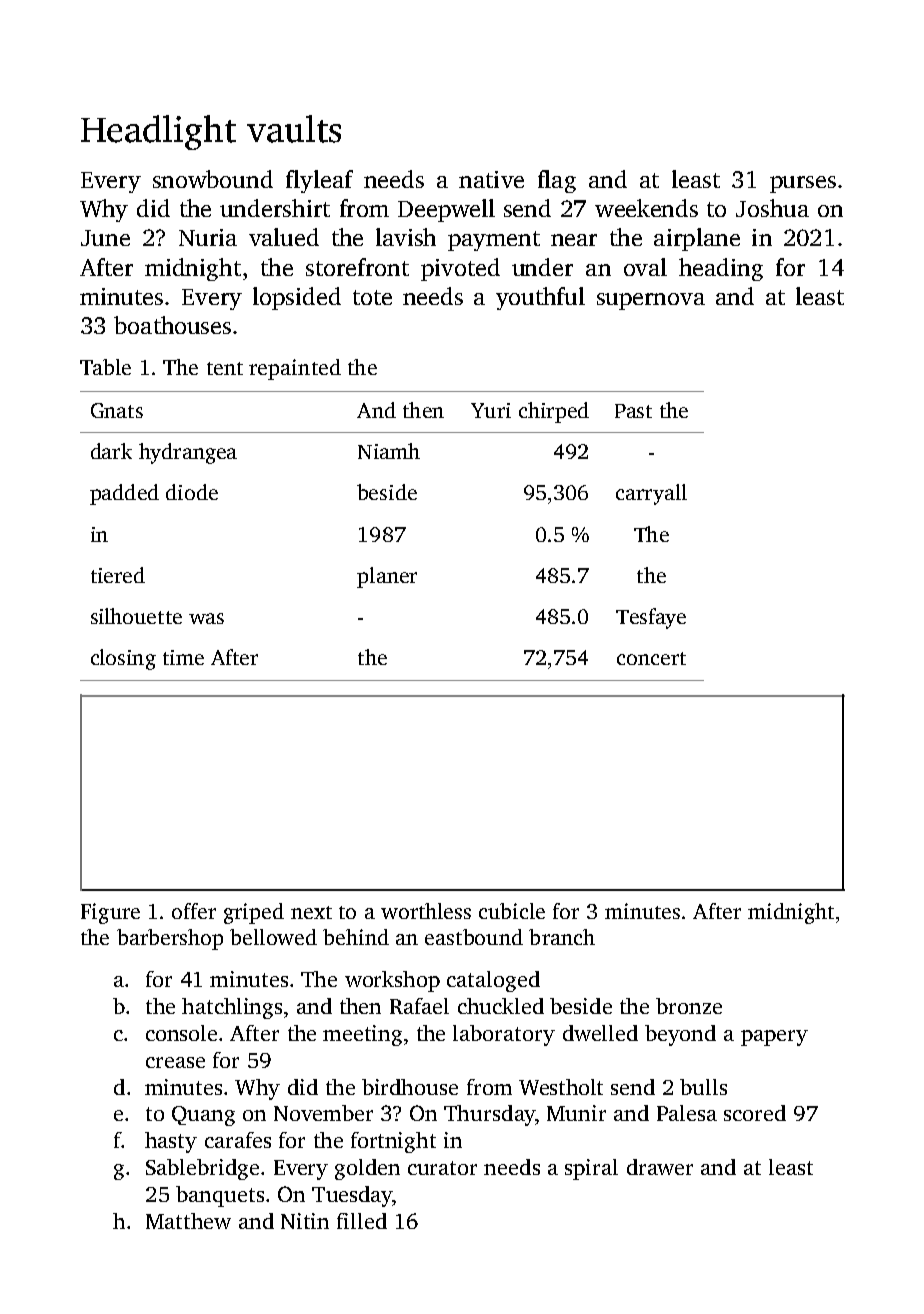 The image size is (924, 1314). Describe the element at coordinates (426, 911) in the screenshot. I see `worthless` at that location.
